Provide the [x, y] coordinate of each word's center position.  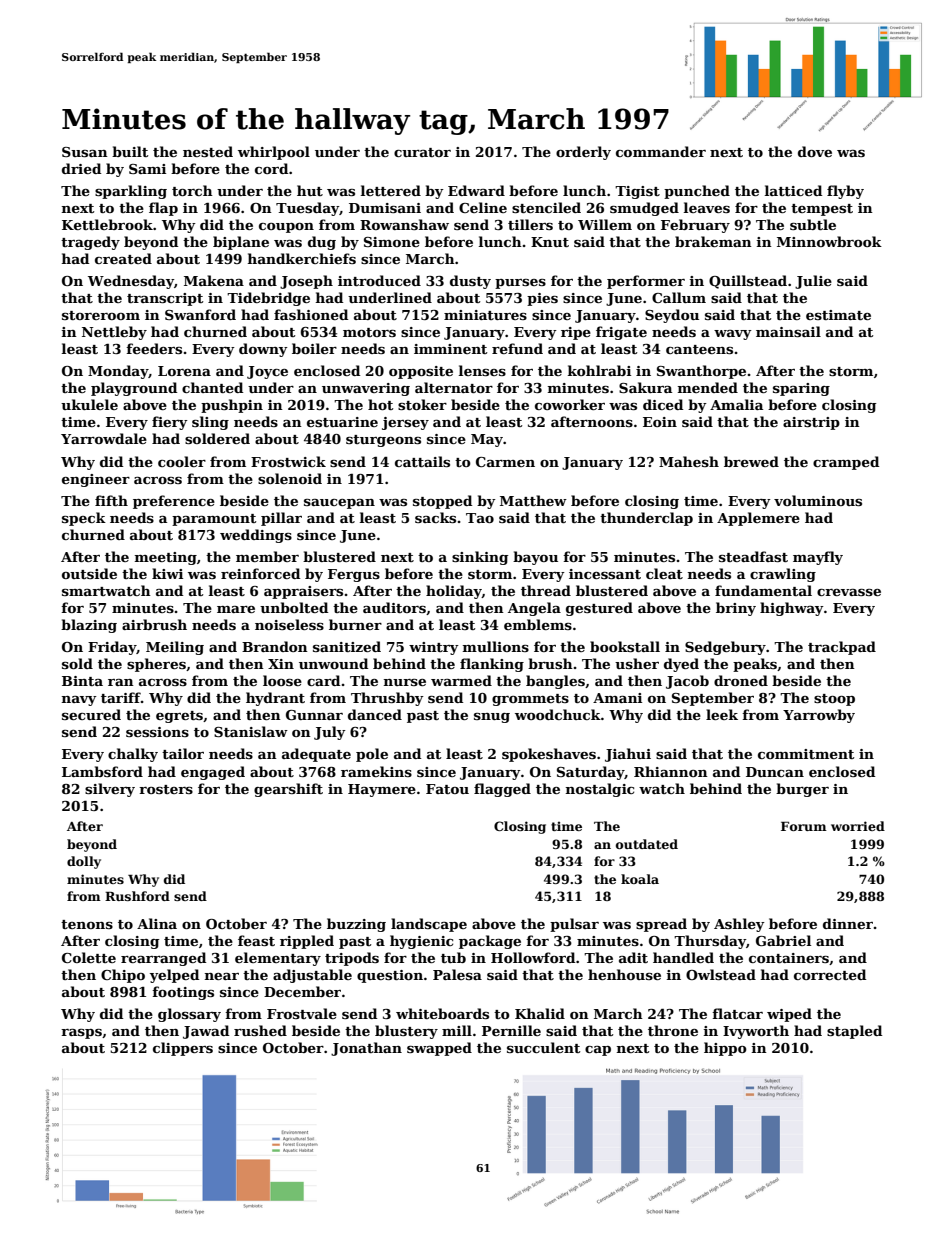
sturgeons [383, 441]
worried [858, 826]
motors [369, 332]
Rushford [137, 896]
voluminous [818, 500]
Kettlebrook [107, 224]
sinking [480, 558]
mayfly [818, 558]
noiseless [289, 624]
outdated [647, 844]
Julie [813, 282]
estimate [838, 315]
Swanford [200, 314]
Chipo [123, 976]
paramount [214, 520]
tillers [530, 224]
